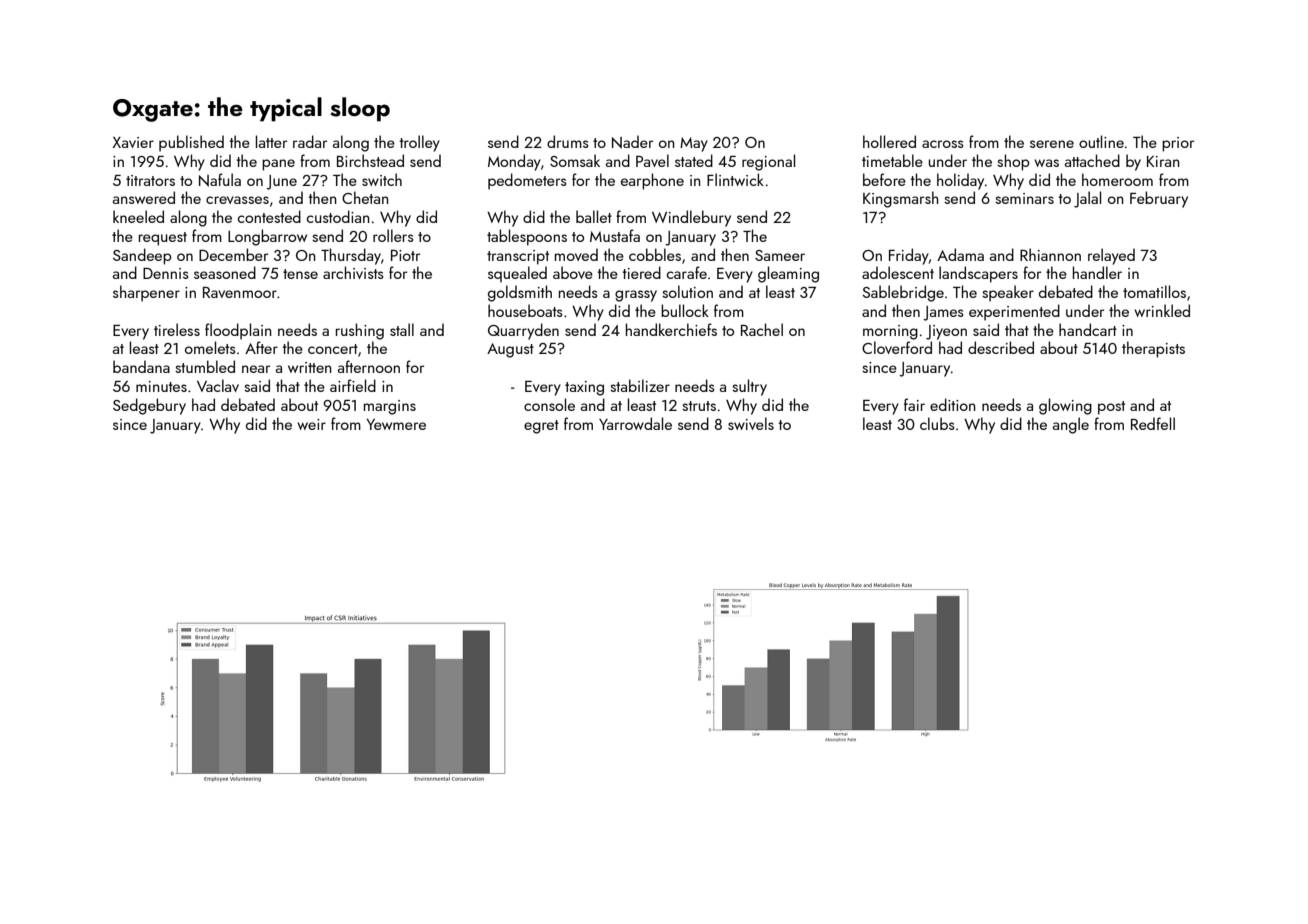  I want to click on Rachel, so click(762, 329).
